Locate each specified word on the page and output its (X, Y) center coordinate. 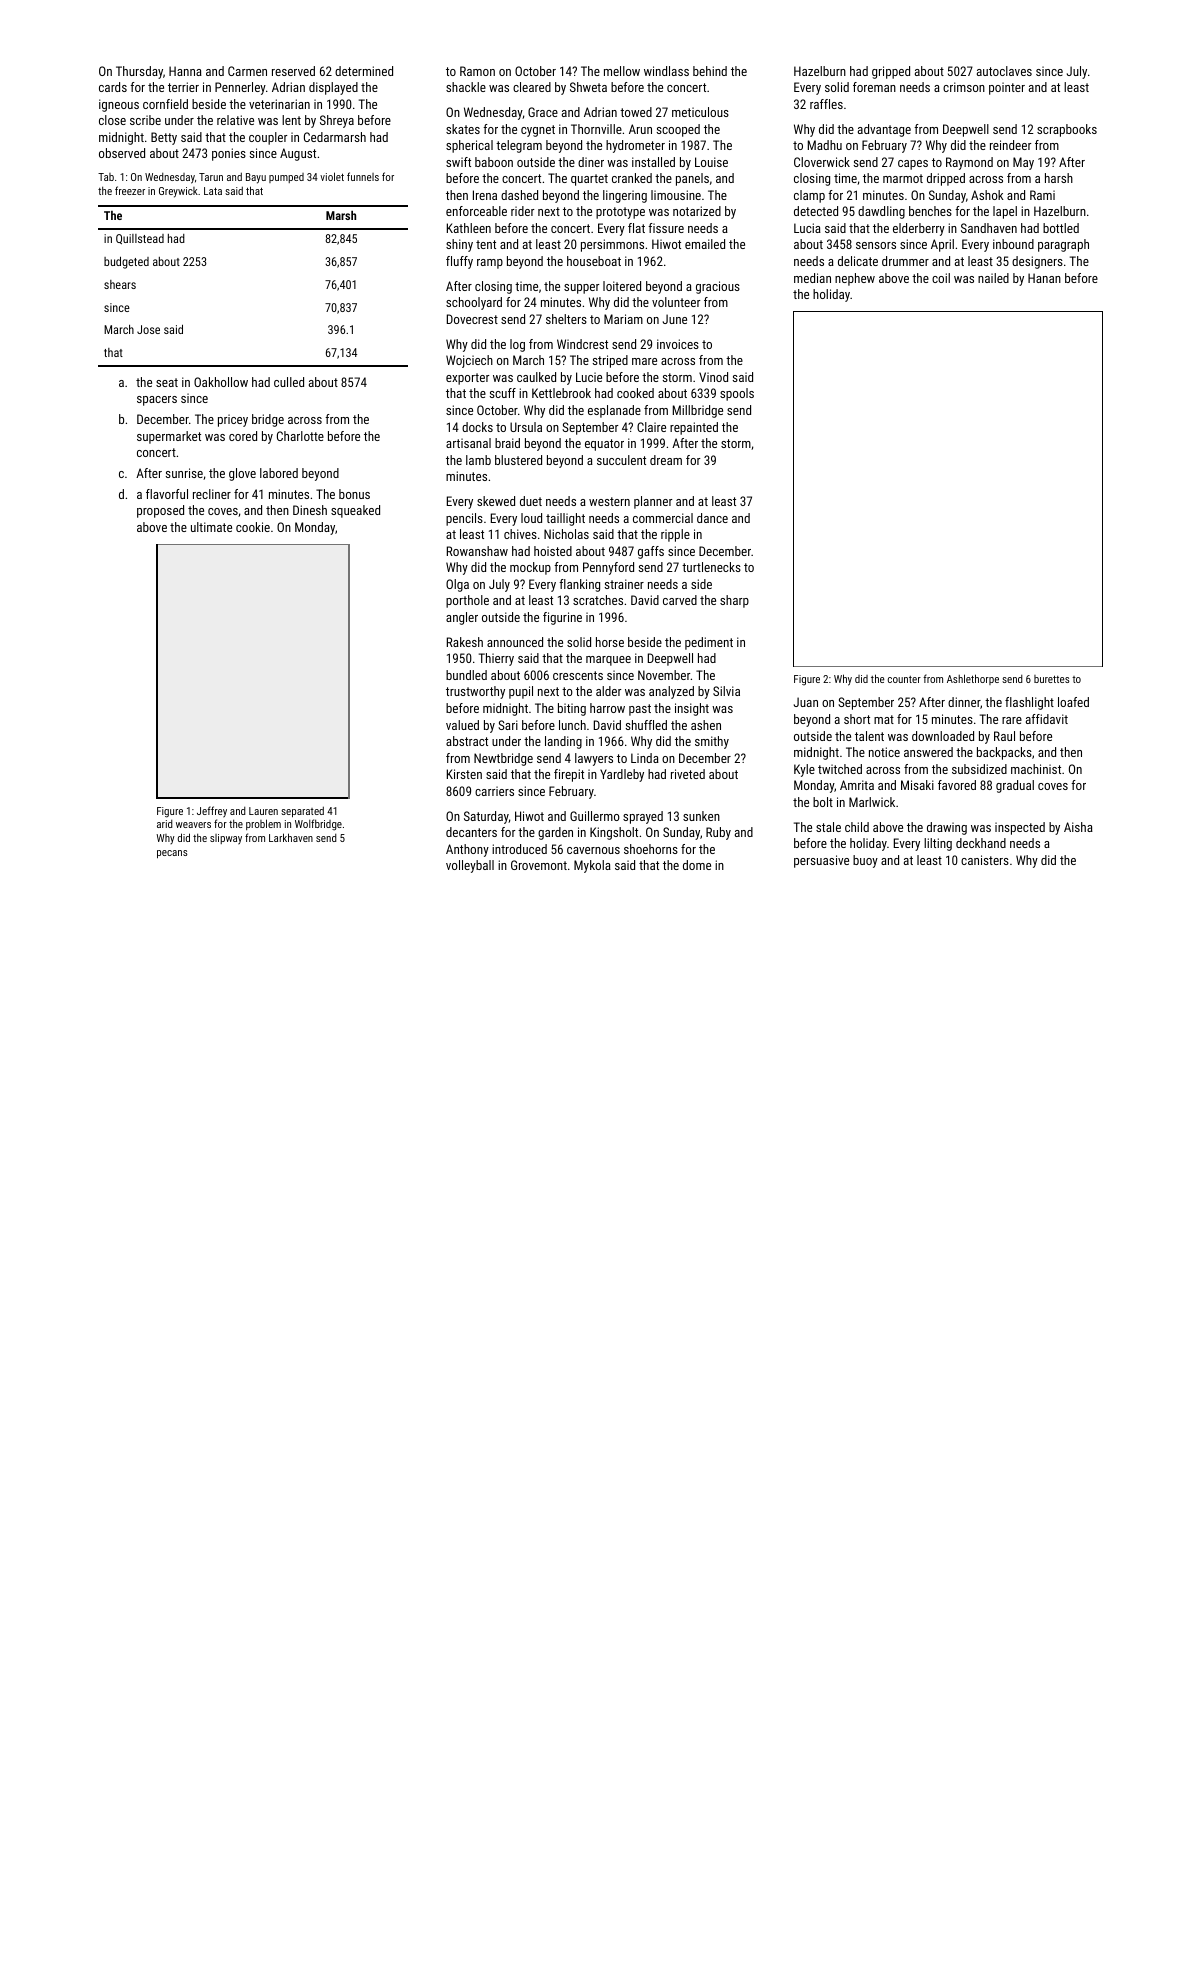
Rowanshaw (477, 551)
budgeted (126, 262)
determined (364, 71)
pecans (172, 854)
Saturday (486, 817)
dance (712, 518)
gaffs (651, 552)
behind (710, 71)
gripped (891, 72)
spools (737, 394)
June (675, 319)
